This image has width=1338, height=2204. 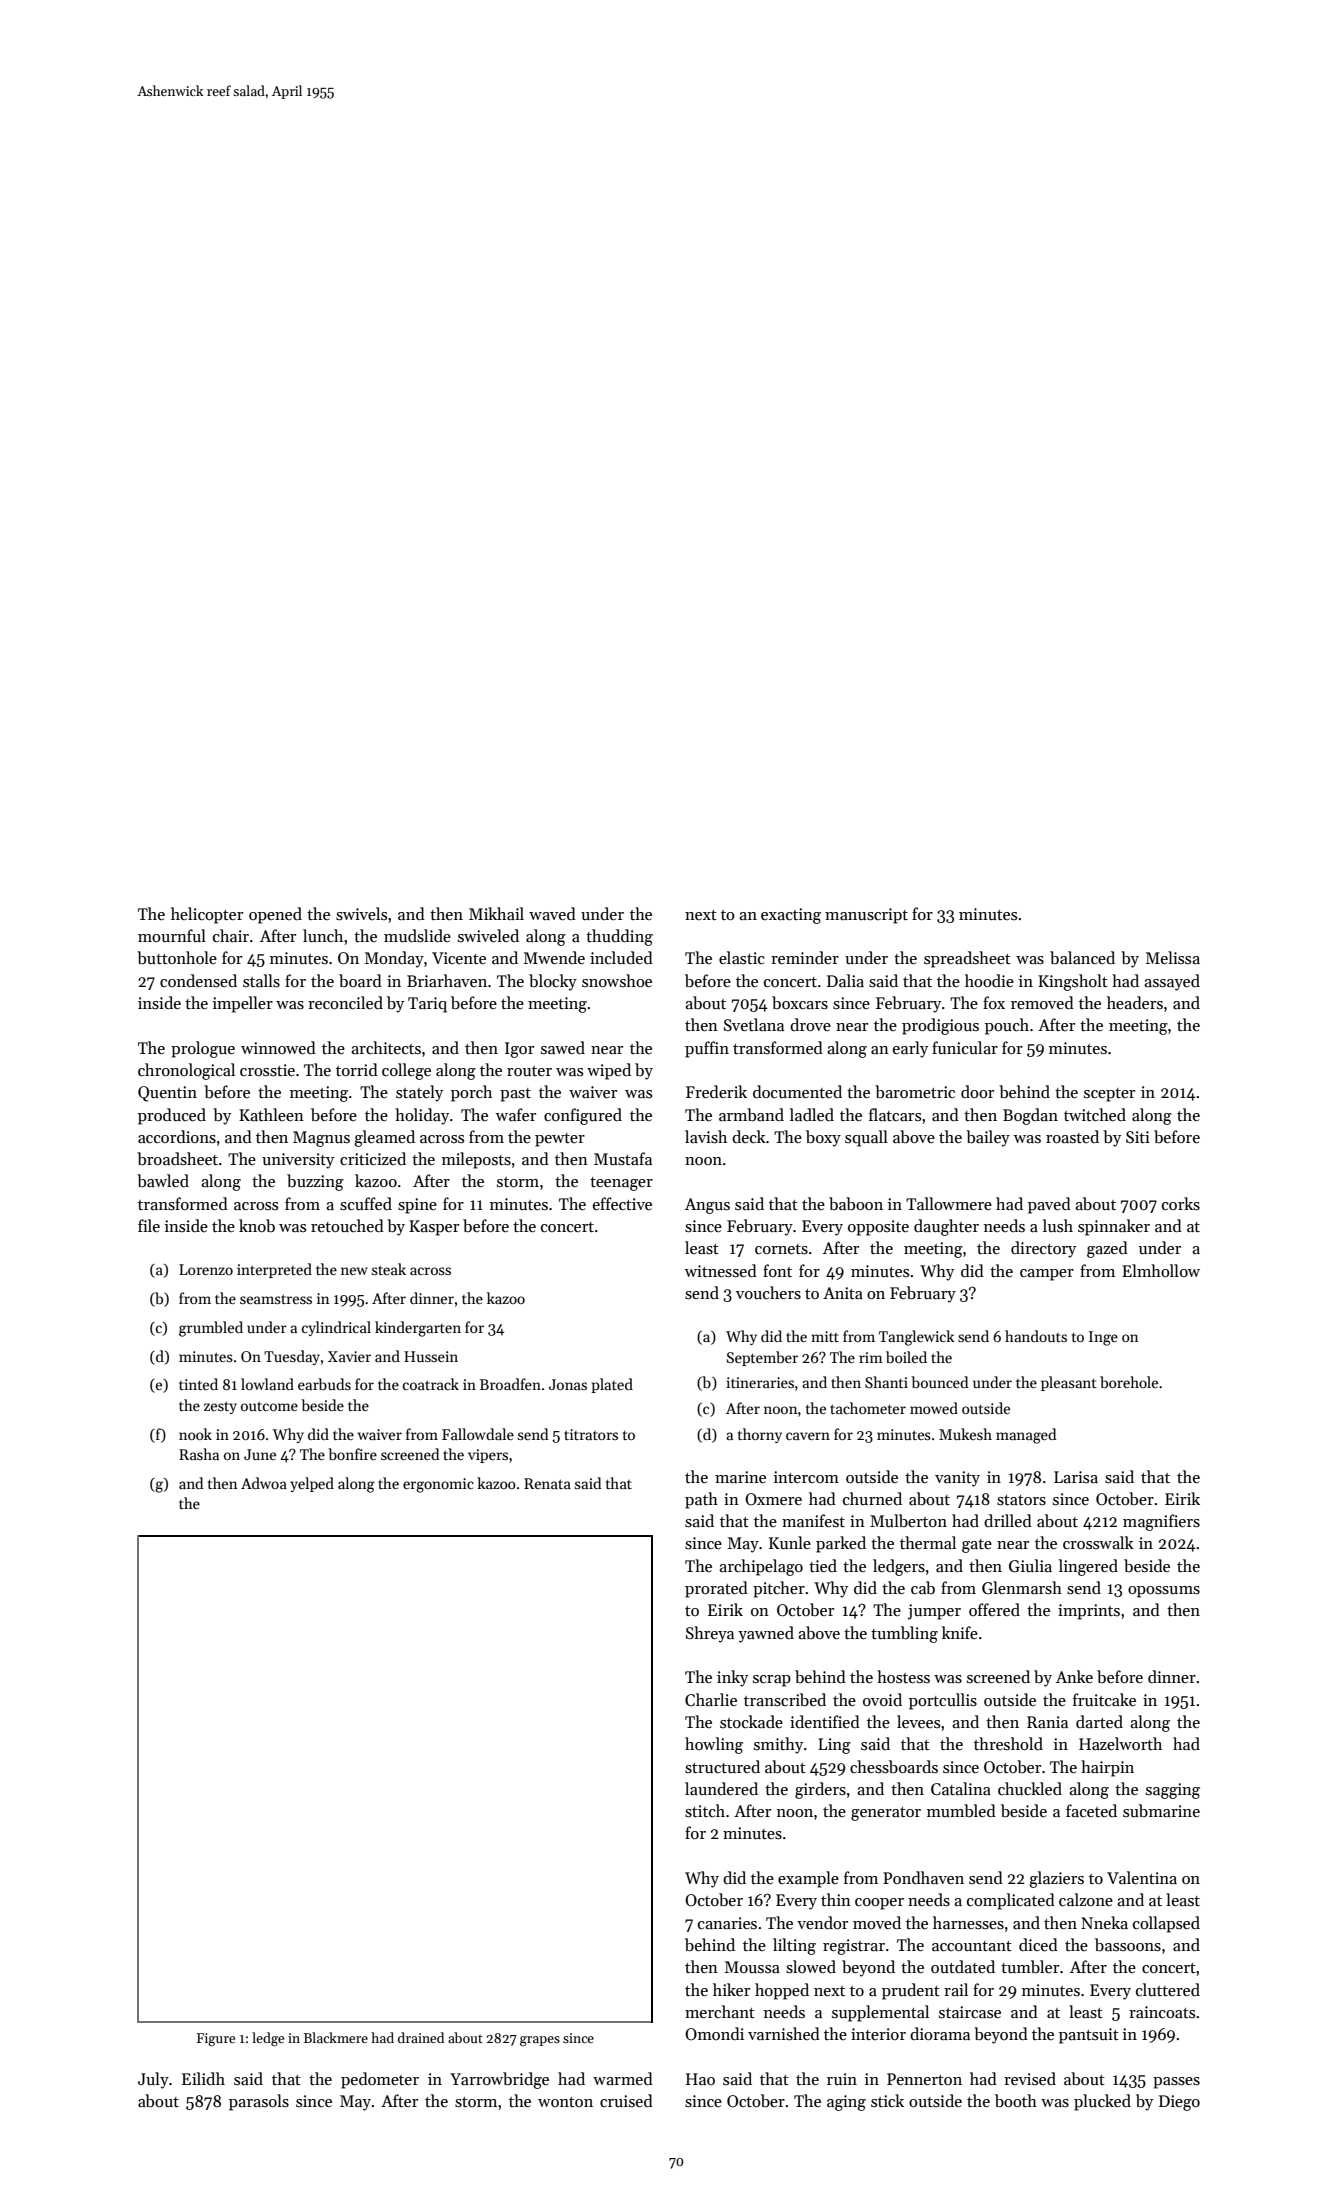 What do you see at coordinates (711, 1699) in the image?
I see `Charlie` at bounding box center [711, 1699].
